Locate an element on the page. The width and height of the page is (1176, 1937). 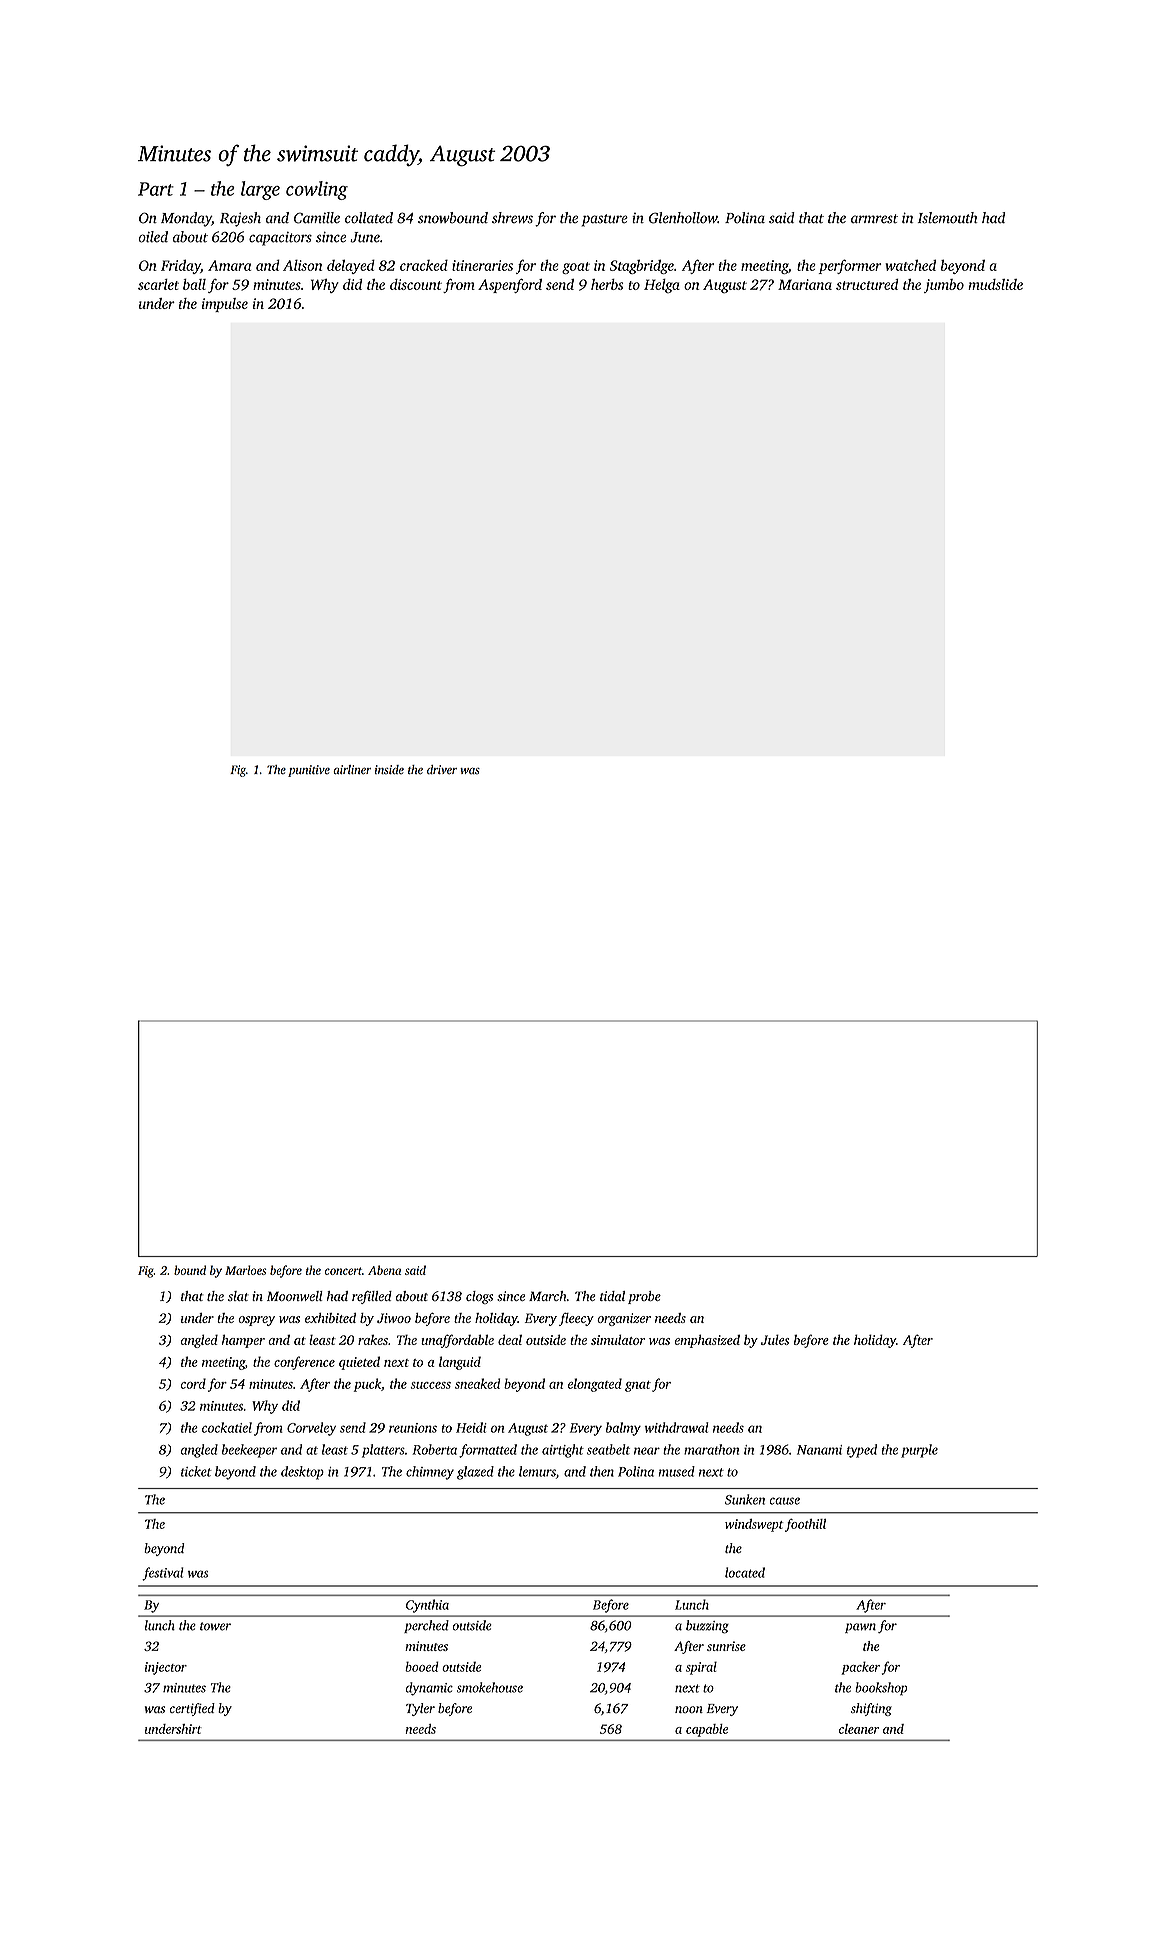
large is located at coordinates (260, 190).
